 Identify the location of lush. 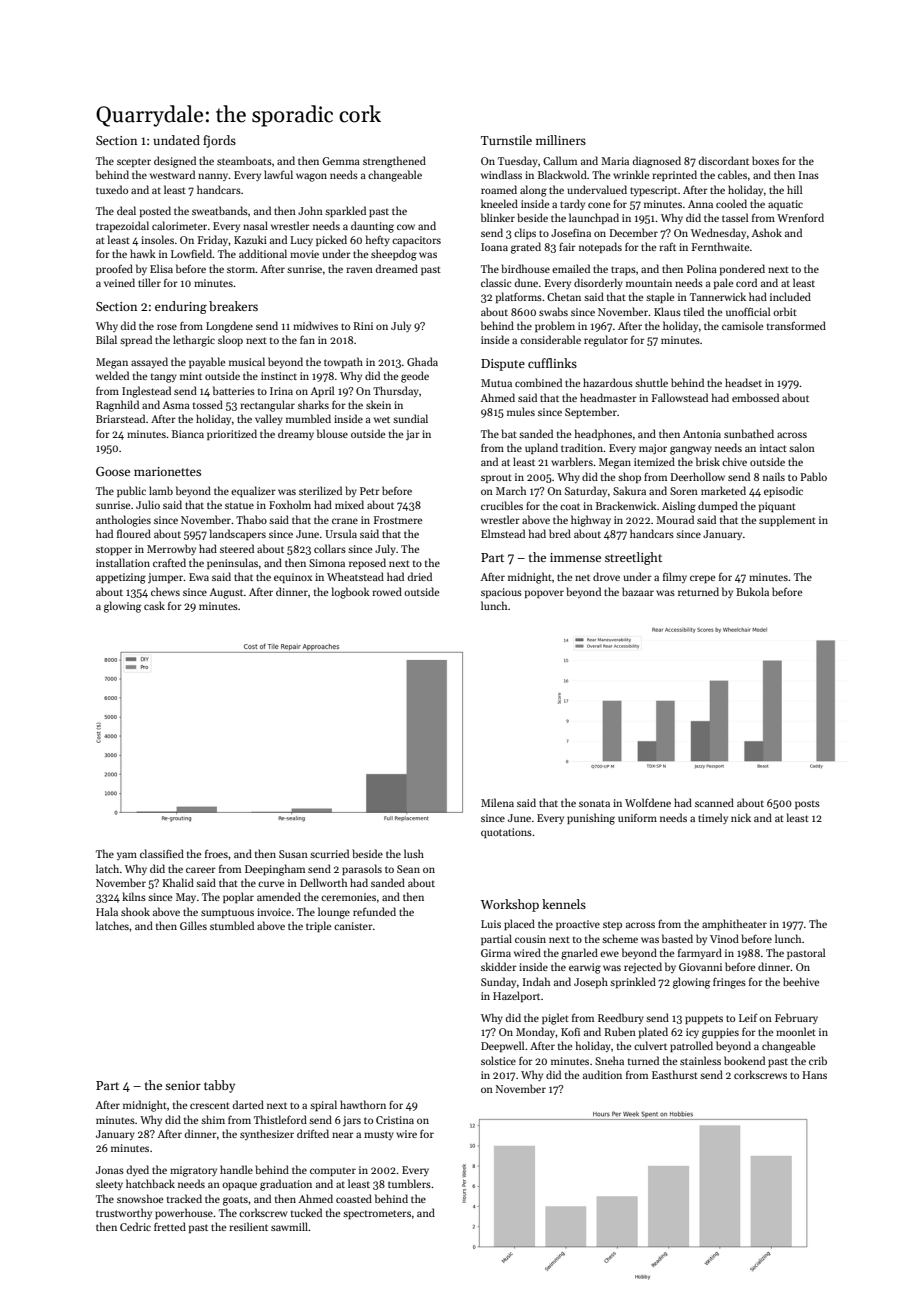
(414, 853).
